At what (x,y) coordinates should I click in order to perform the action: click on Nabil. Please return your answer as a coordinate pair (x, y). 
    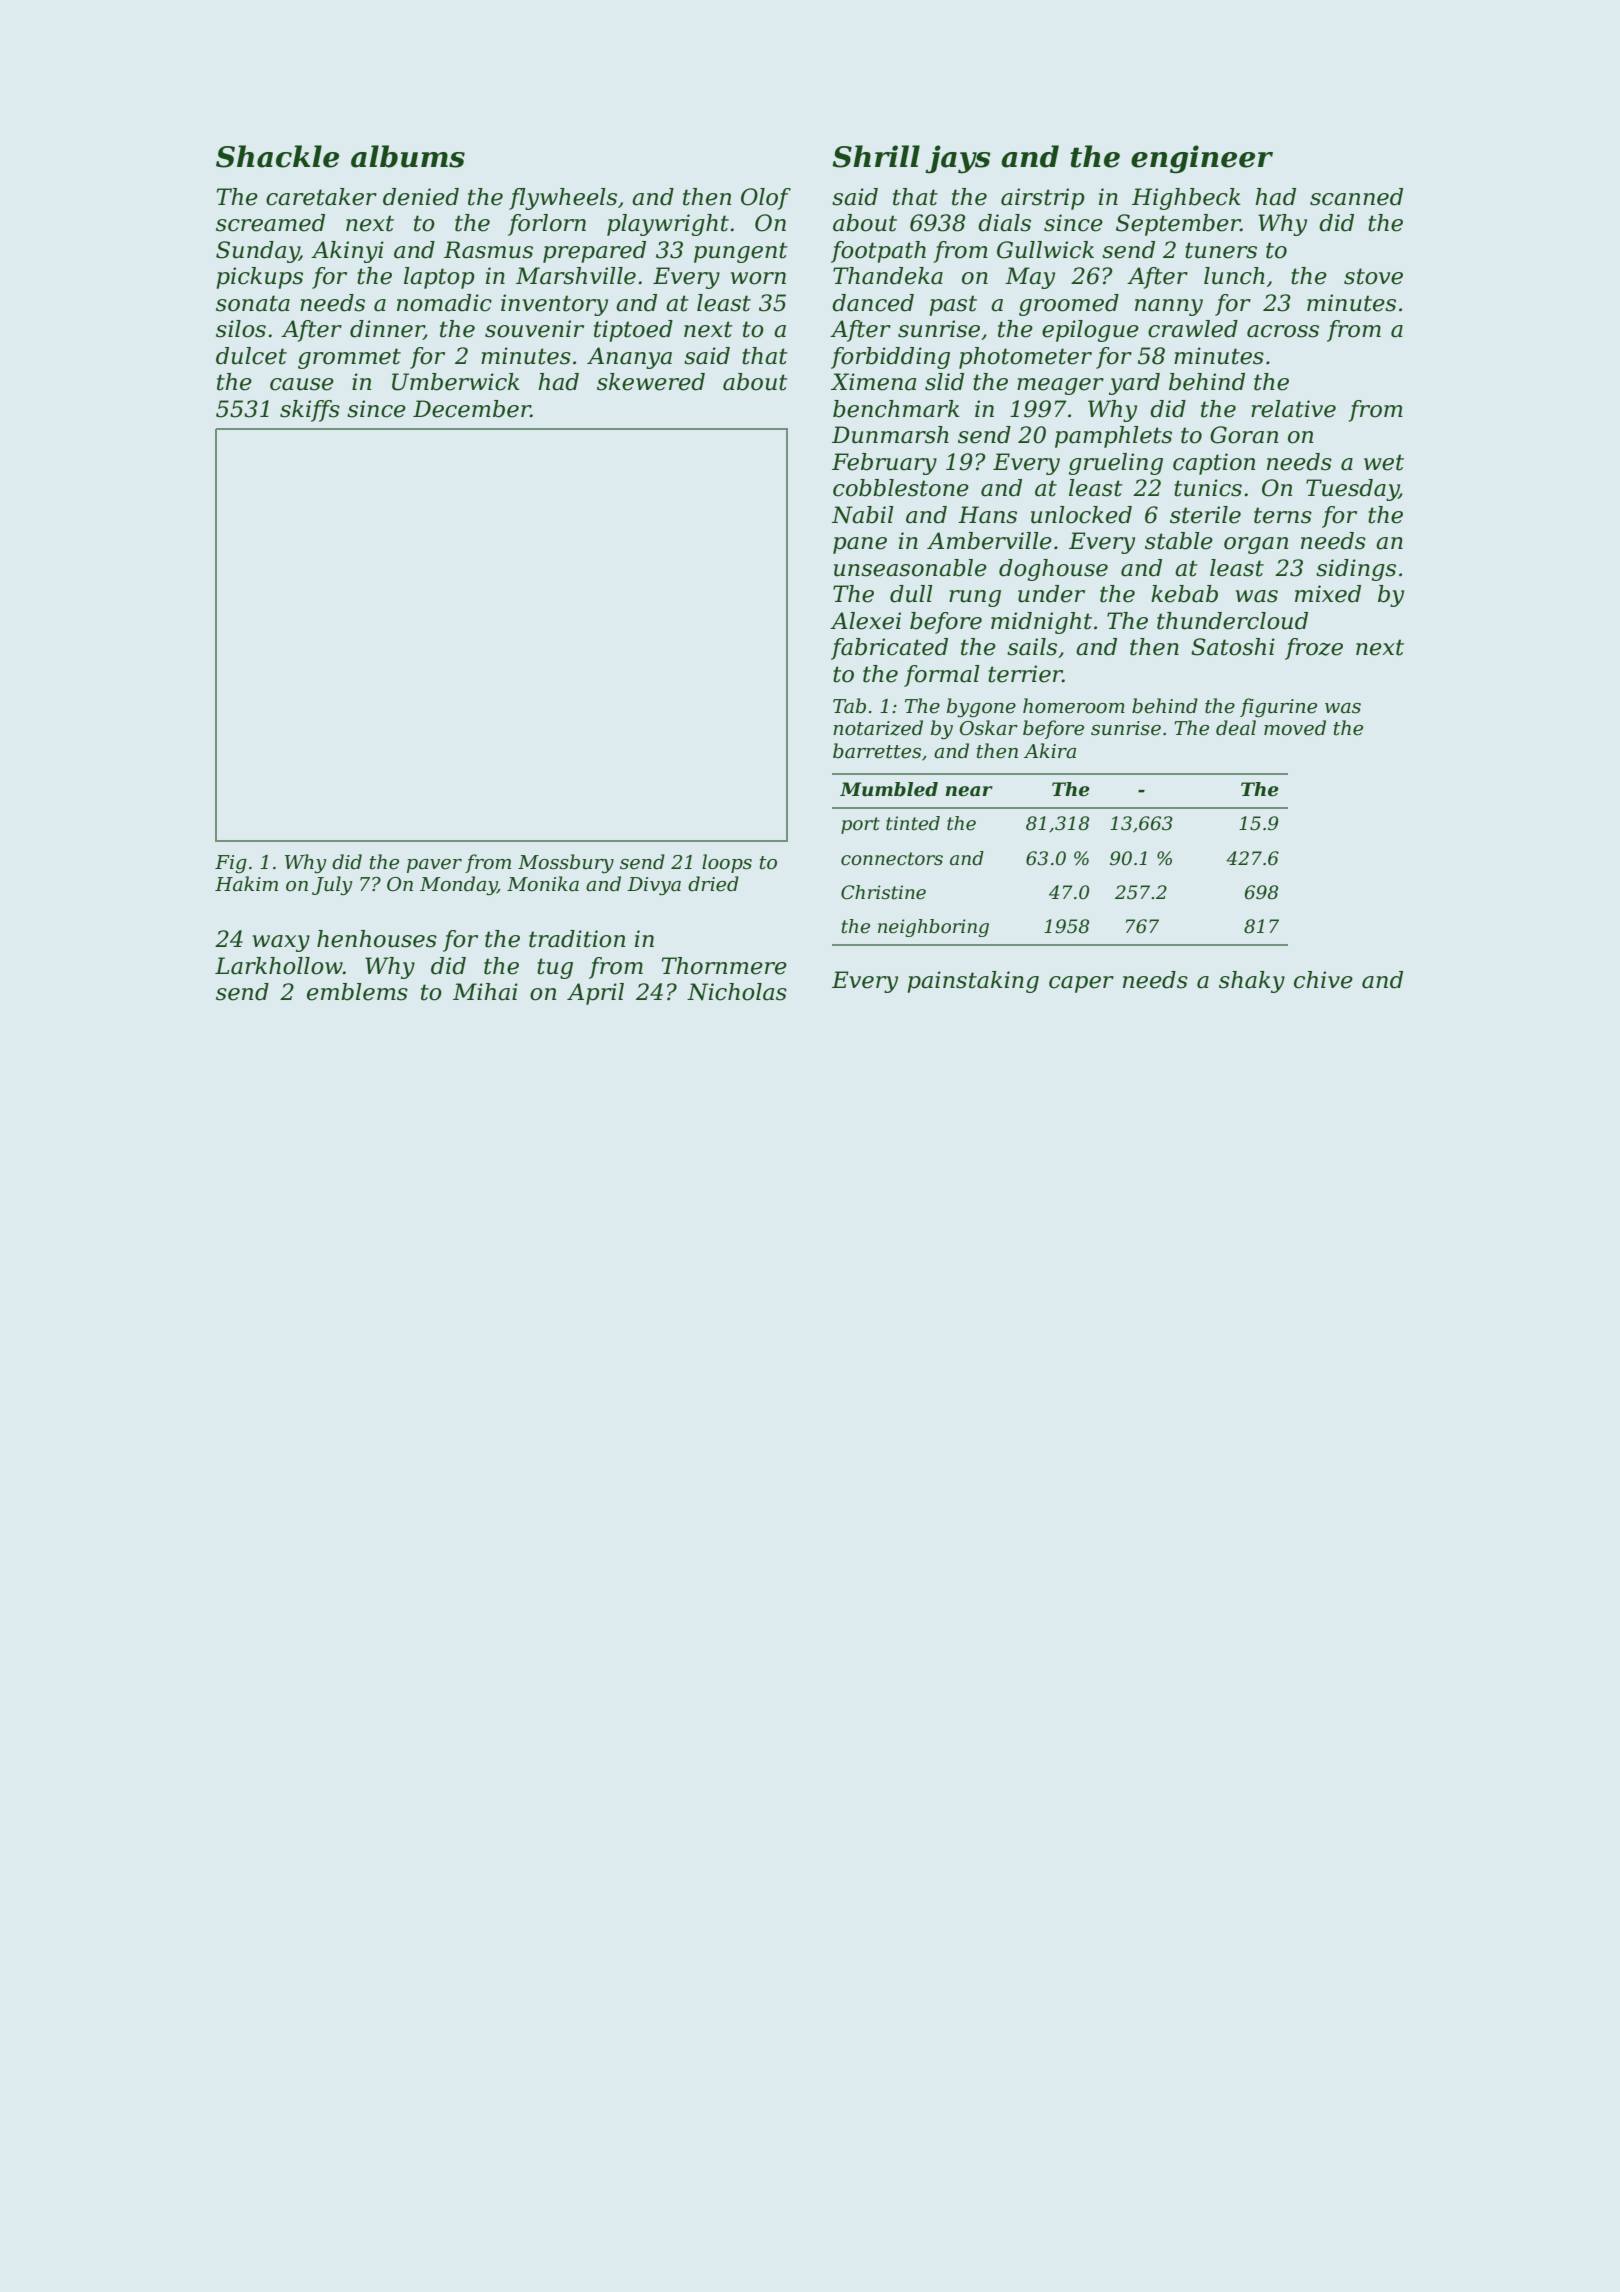
    Looking at the image, I should click on (863, 515).
